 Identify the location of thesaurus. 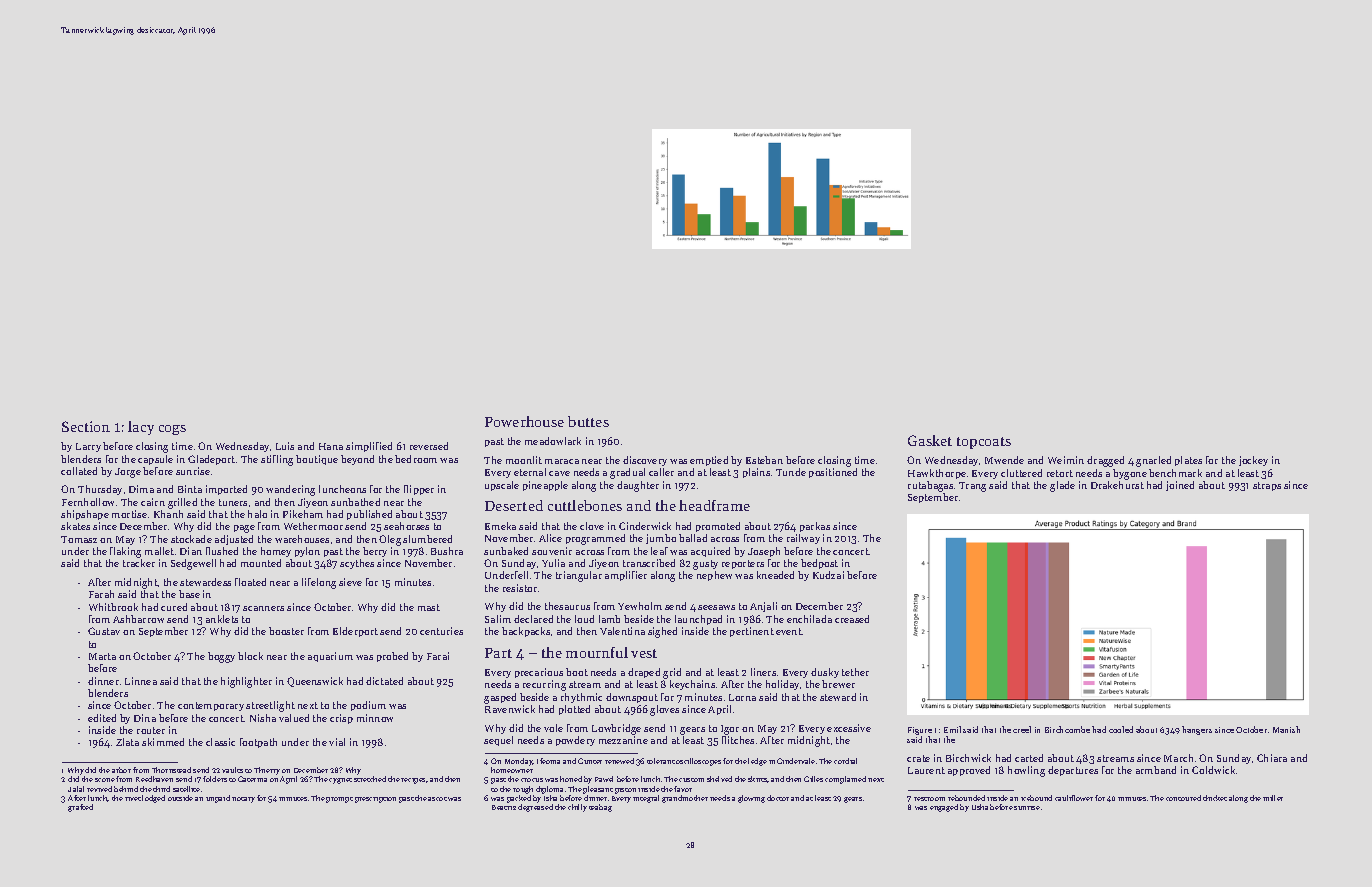
(567, 606).
